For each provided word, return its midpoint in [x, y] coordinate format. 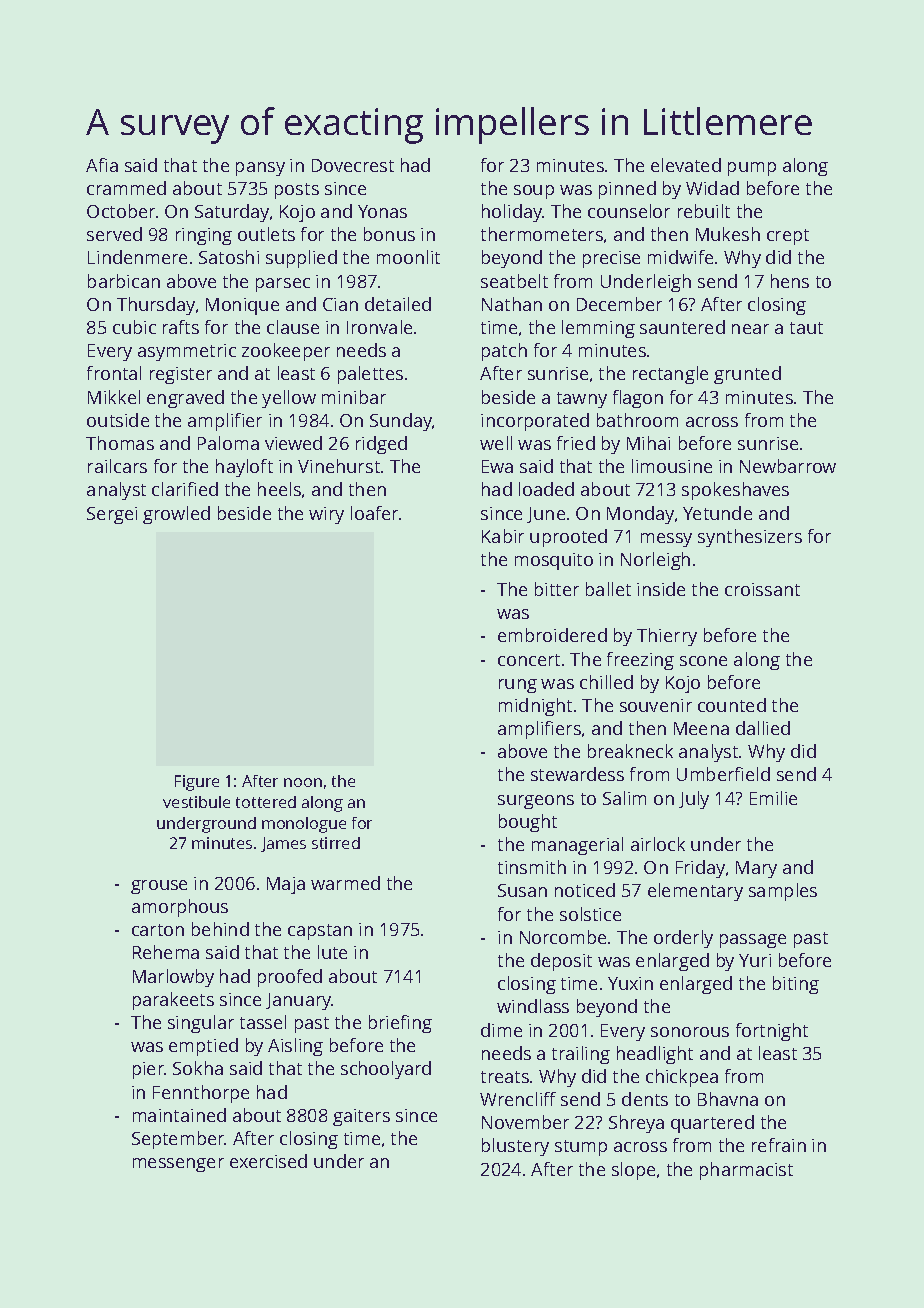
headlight [655, 1055]
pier [149, 1070]
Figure [197, 783]
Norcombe [563, 937]
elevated [686, 165]
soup [534, 192]
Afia [102, 165]
